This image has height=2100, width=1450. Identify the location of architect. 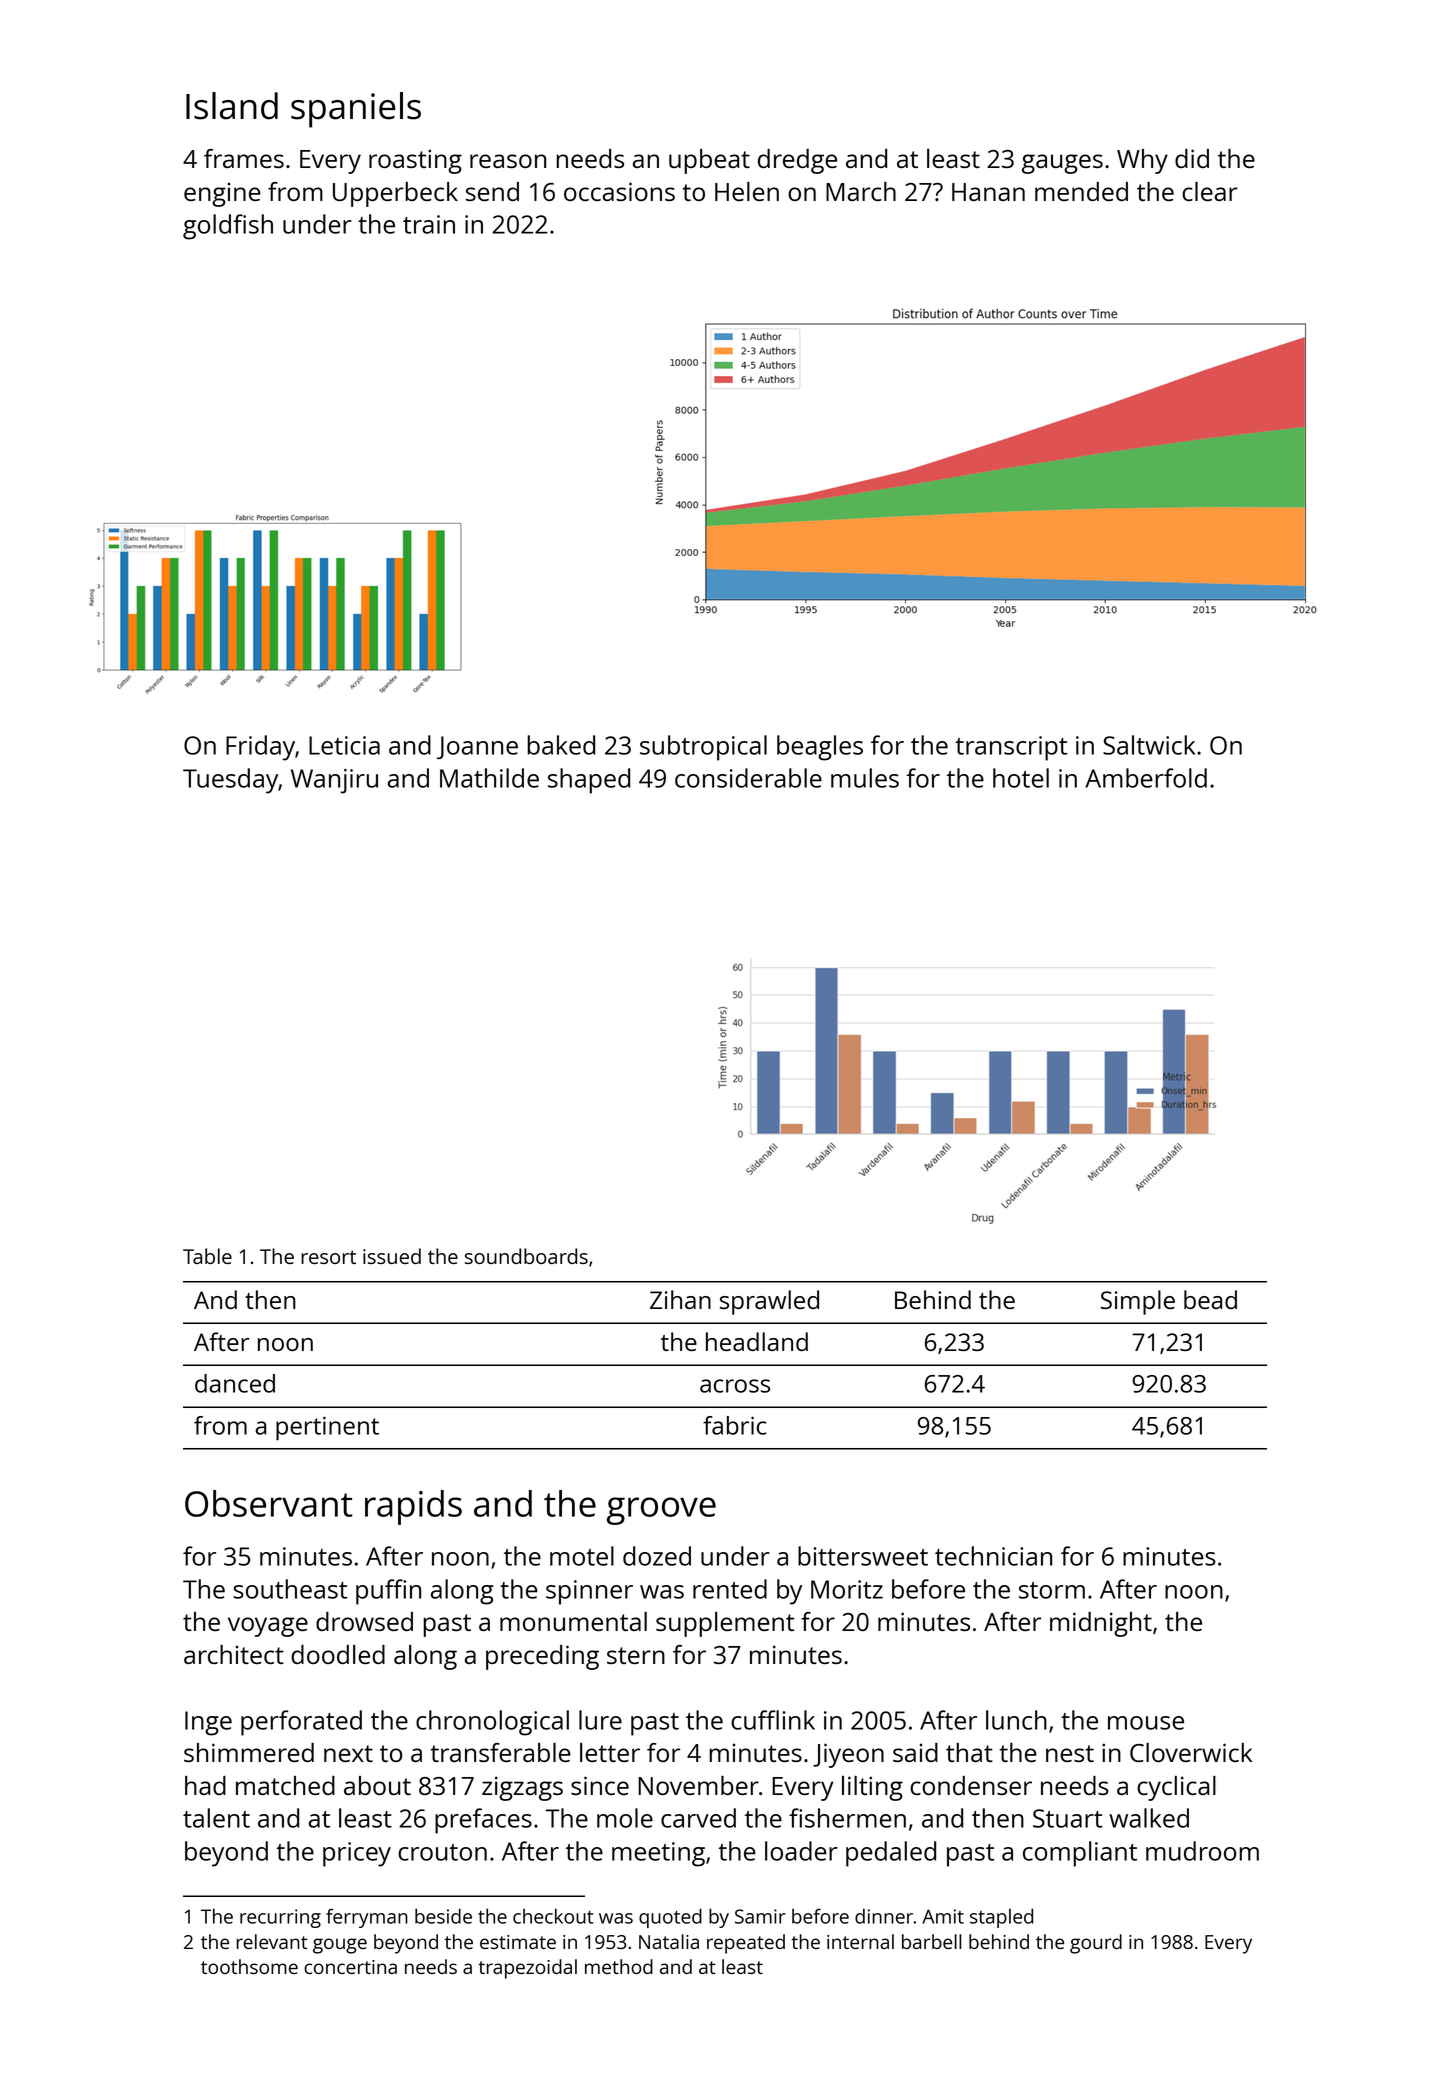
(234, 1654).
